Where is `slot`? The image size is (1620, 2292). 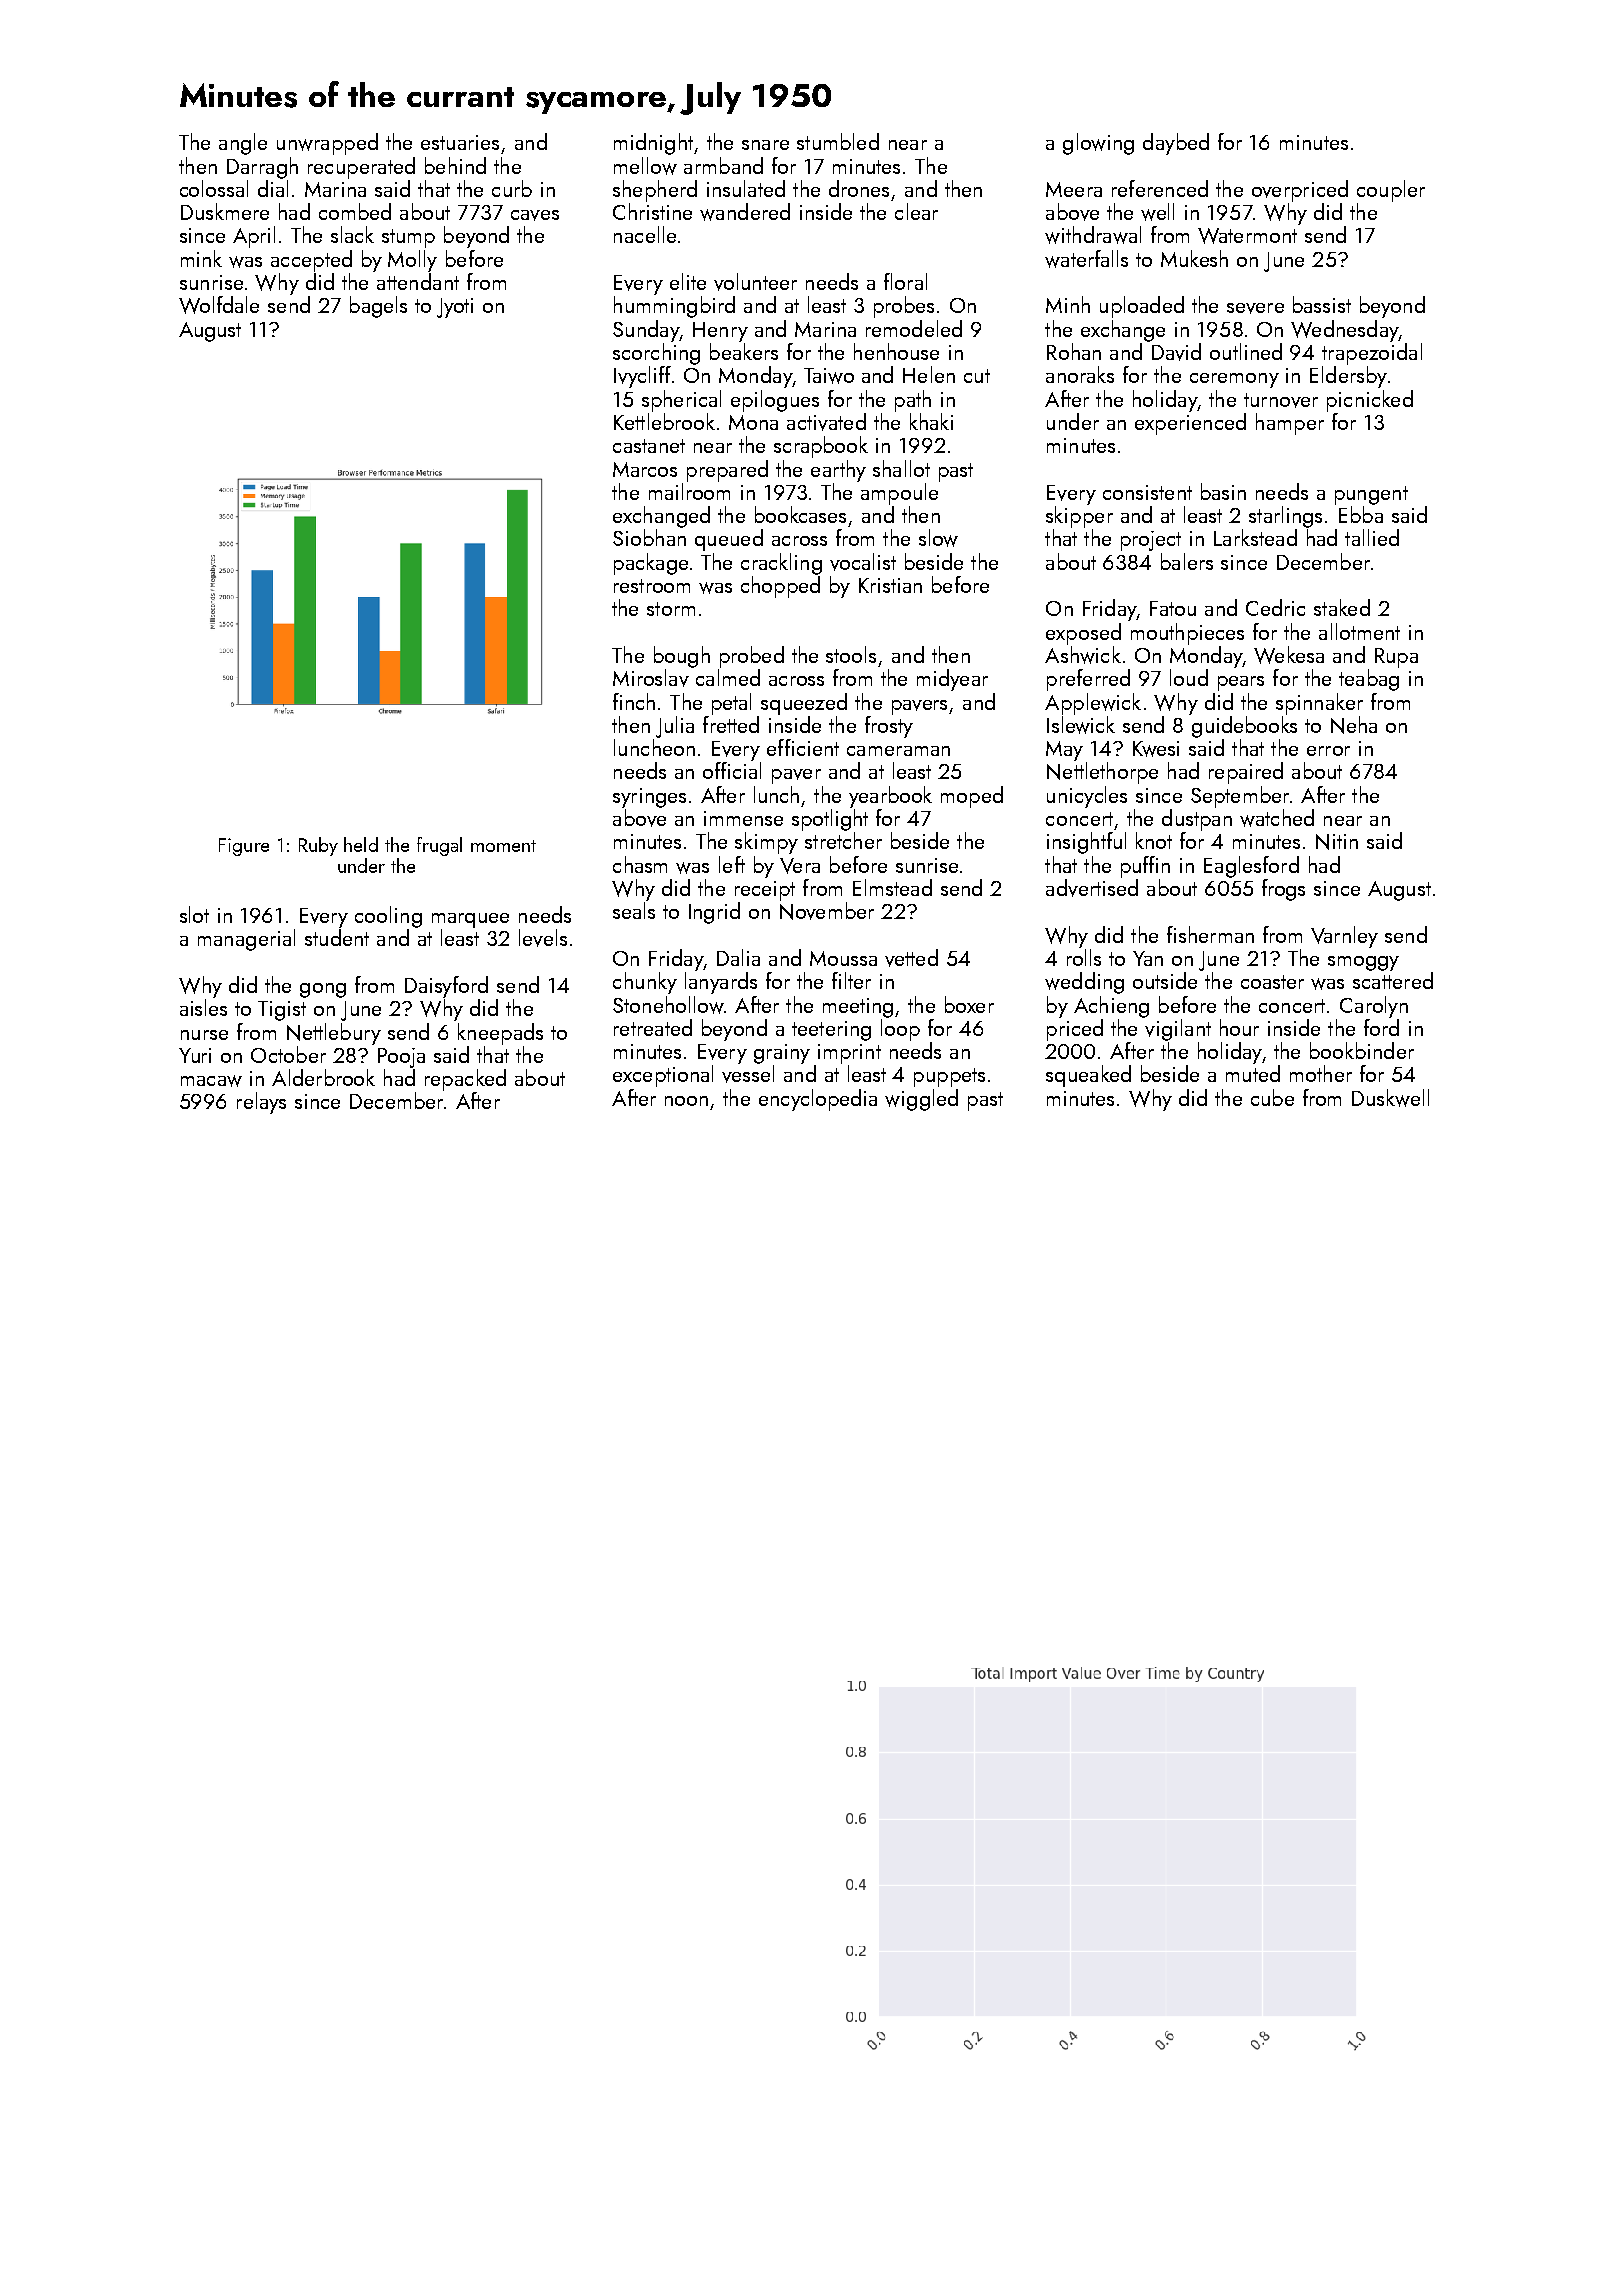
slot is located at coordinates (194, 914).
